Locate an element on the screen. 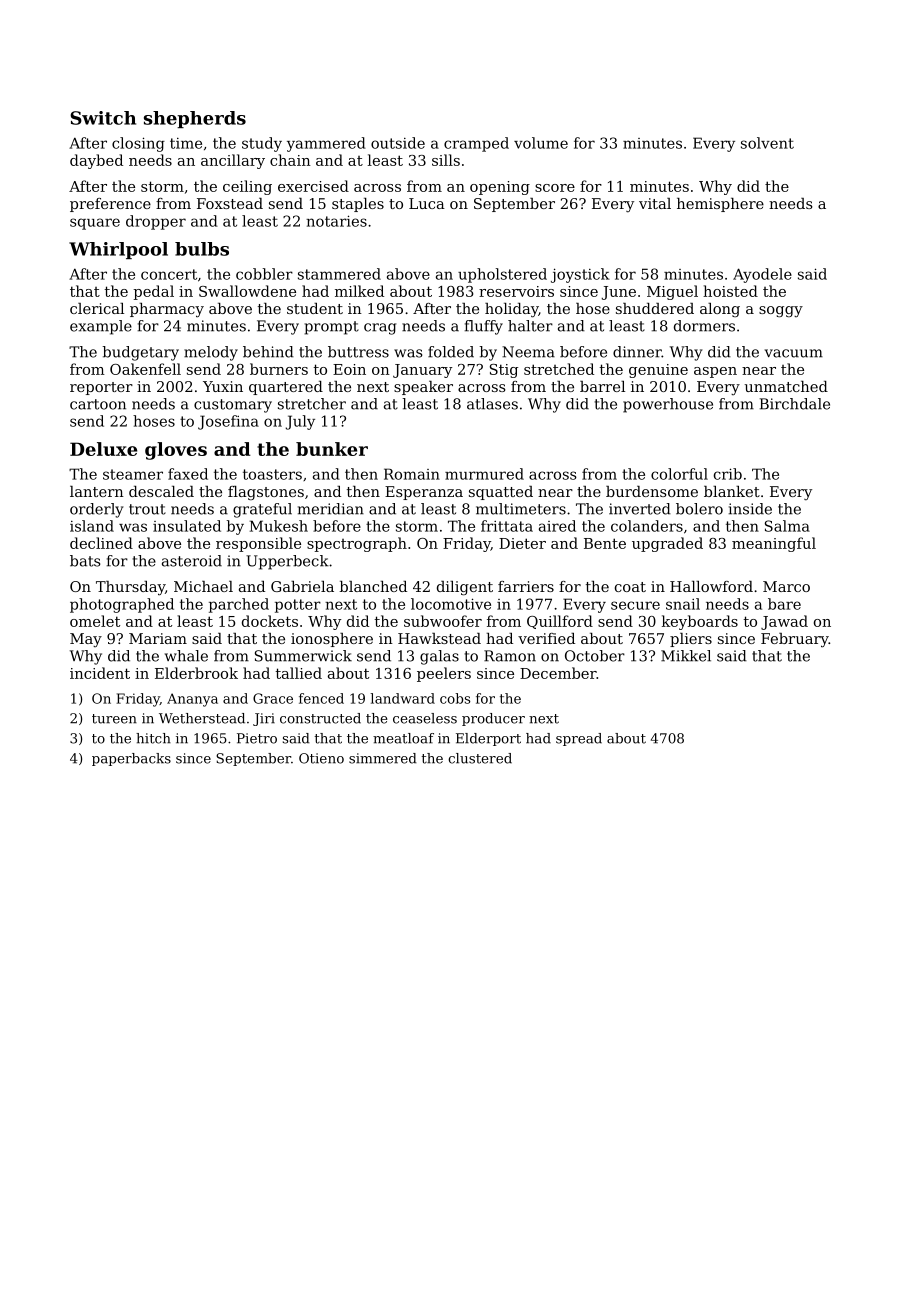 Image resolution: width=908 pixels, height=1316 pixels. solvent is located at coordinates (767, 143).
